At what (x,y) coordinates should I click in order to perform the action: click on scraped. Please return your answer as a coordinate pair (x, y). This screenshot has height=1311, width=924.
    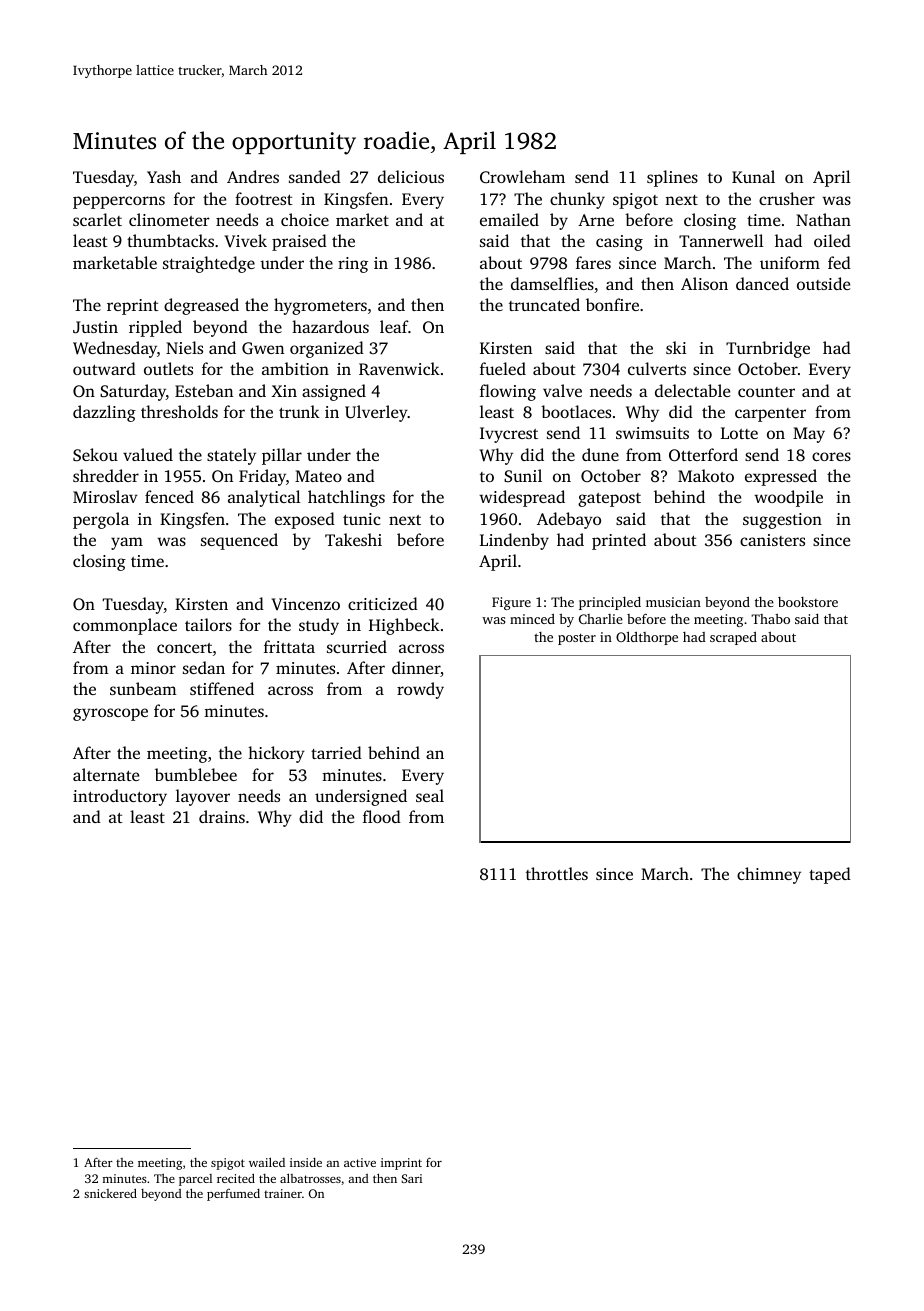
    Looking at the image, I should click on (733, 638).
